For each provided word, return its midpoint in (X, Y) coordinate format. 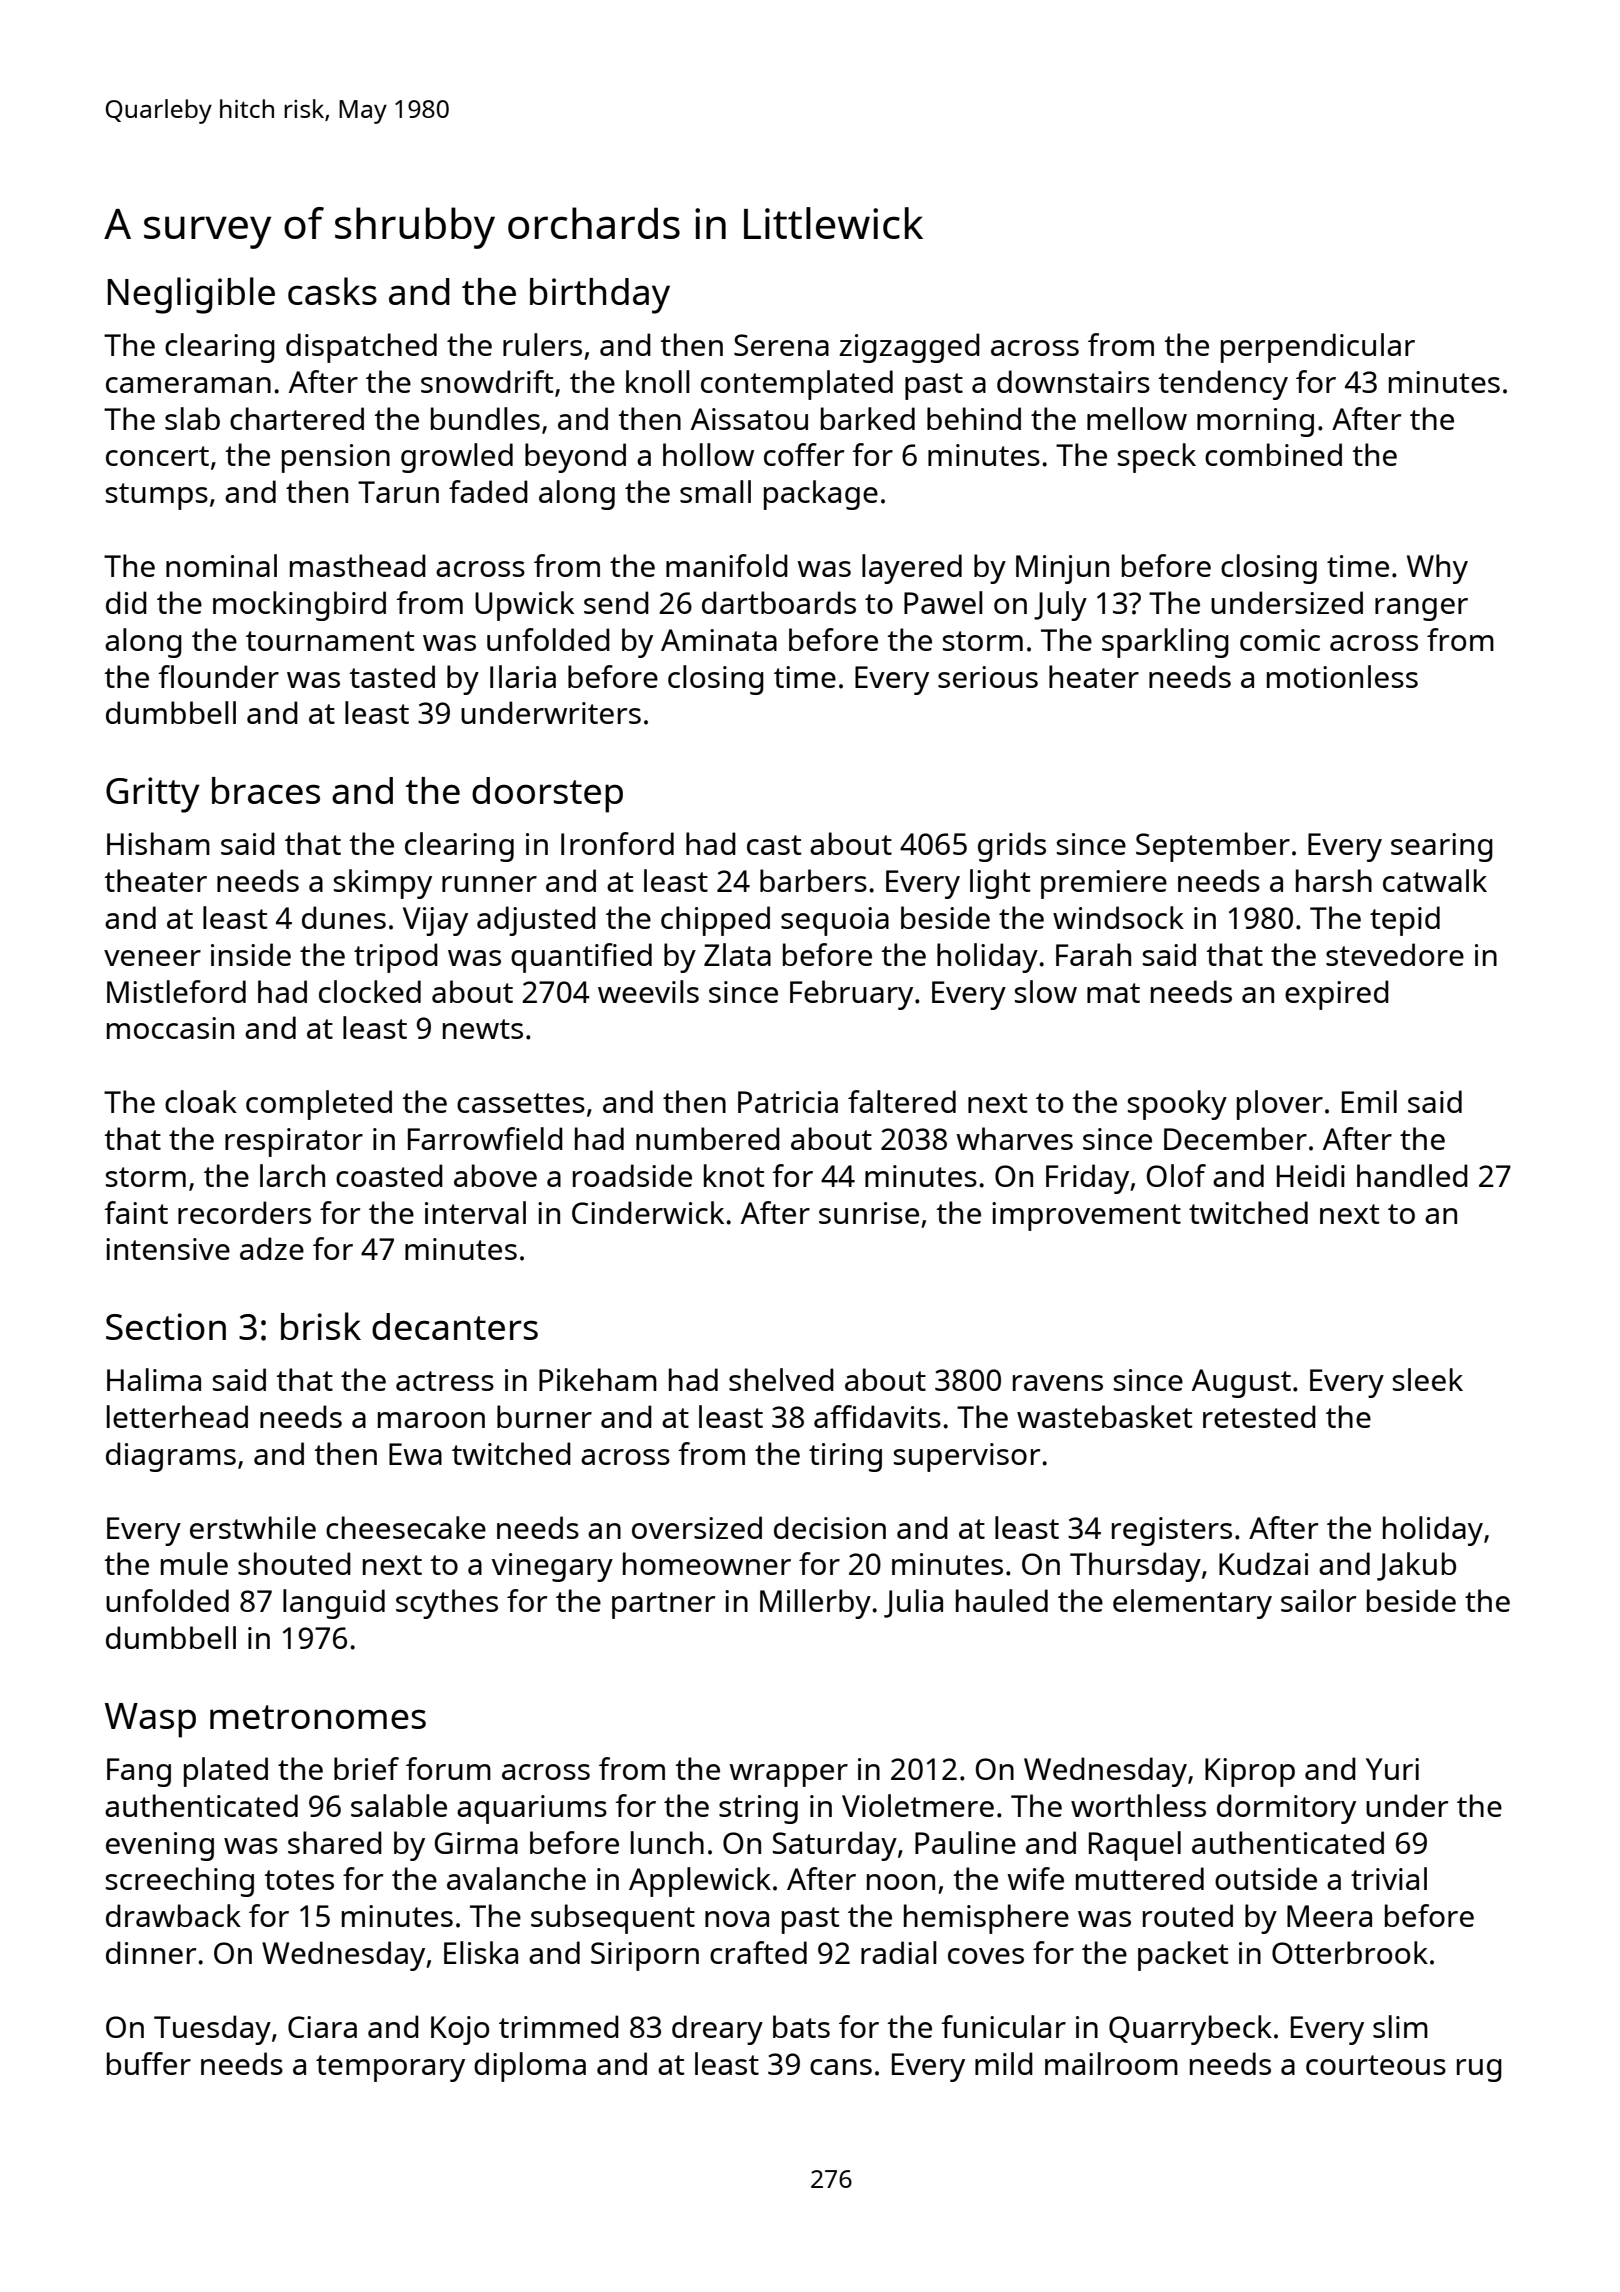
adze (272, 1248)
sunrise (869, 1213)
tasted (392, 676)
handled (1412, 1175)
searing (1442, 847)
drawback (173, 1915)
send (616, 602)
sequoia (835, 921)
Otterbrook (1350, 1952)
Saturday (835, 1846)
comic (1280, 640)
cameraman (188, 385)
